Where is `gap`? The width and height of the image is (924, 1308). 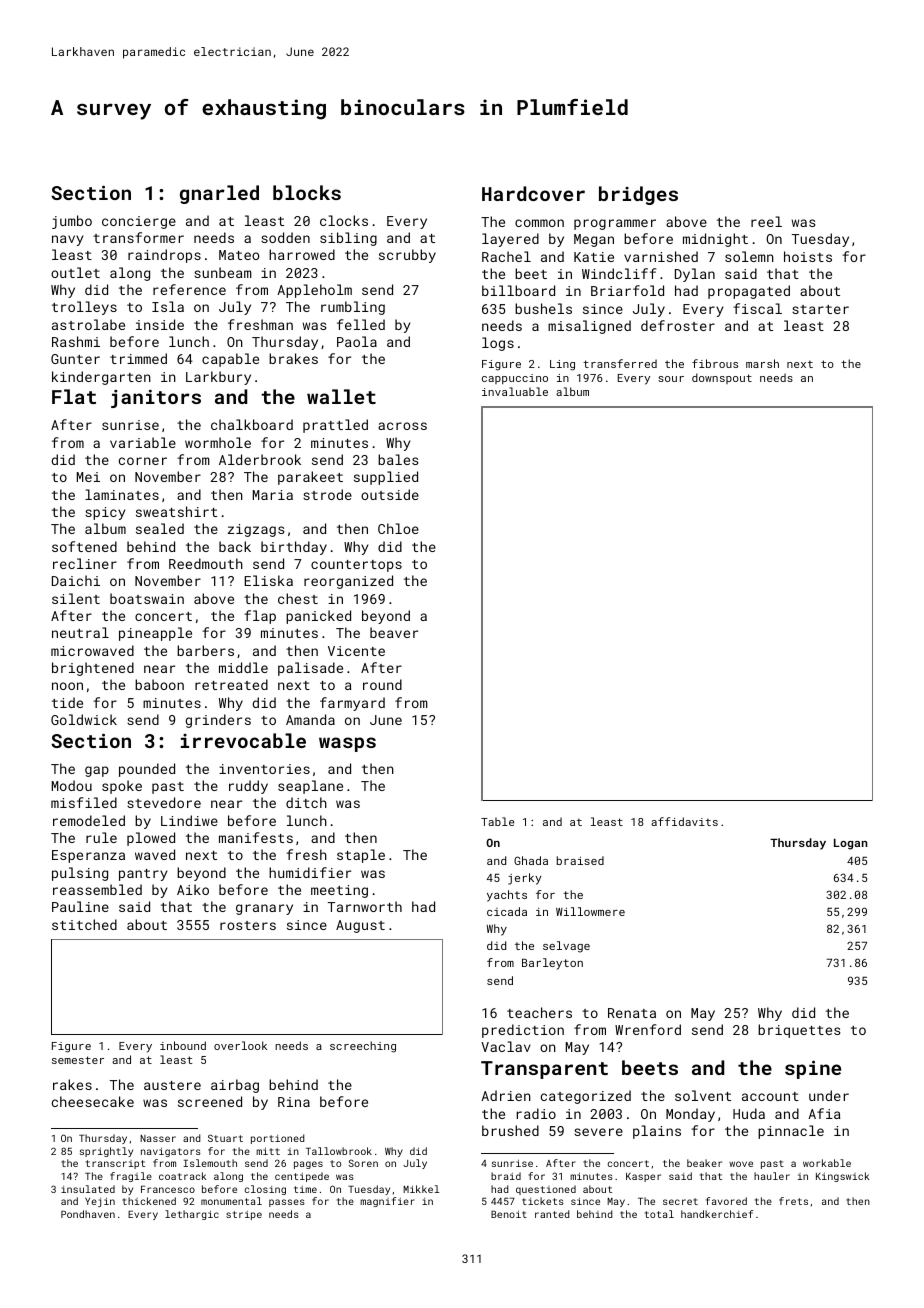
gap is located at coordinates (97, 771).
